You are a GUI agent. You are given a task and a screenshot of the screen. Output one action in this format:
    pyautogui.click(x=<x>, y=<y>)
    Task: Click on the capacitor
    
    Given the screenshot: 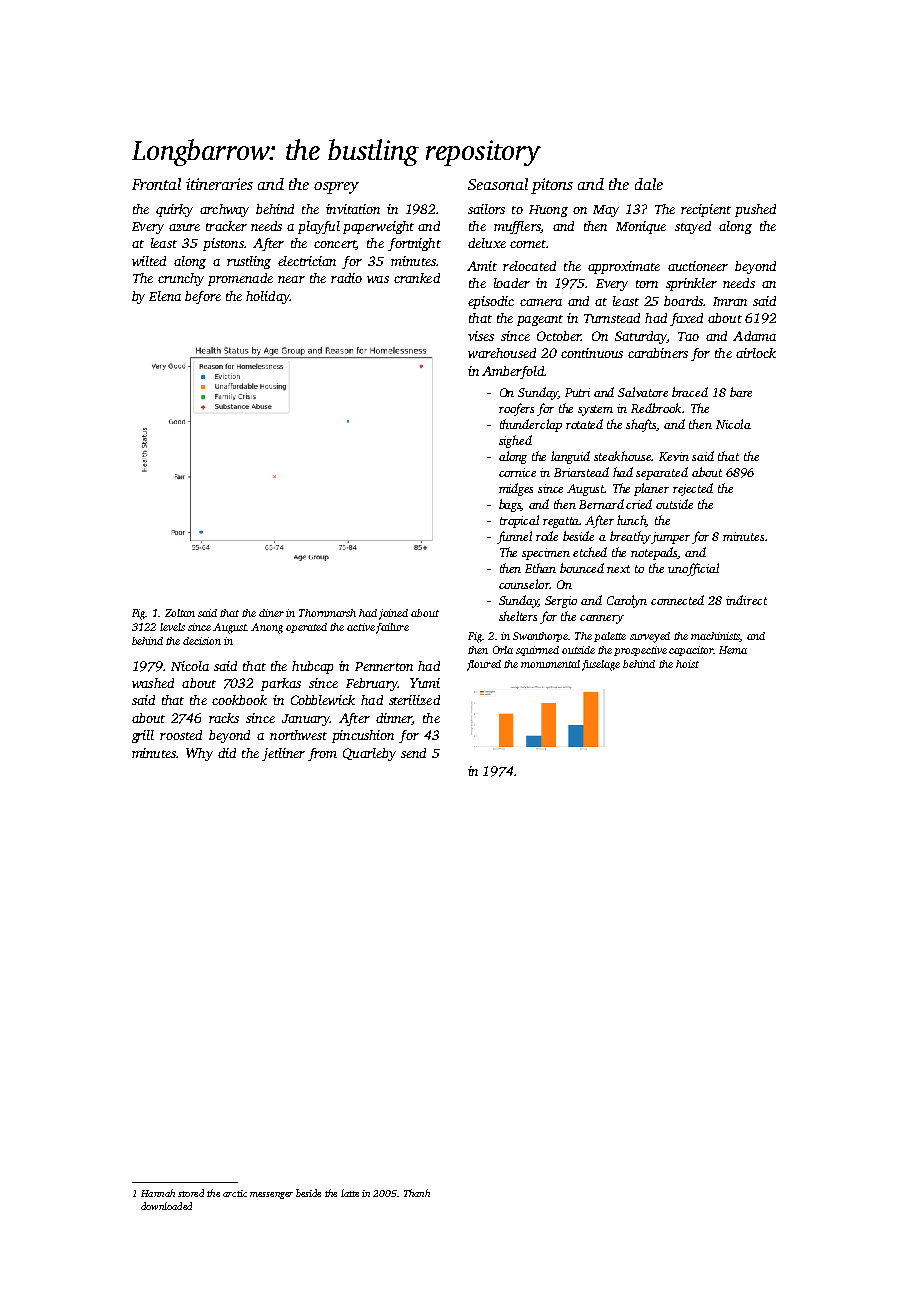 What is the action you would take?
    pyautogui.click(x=691, y=651)
